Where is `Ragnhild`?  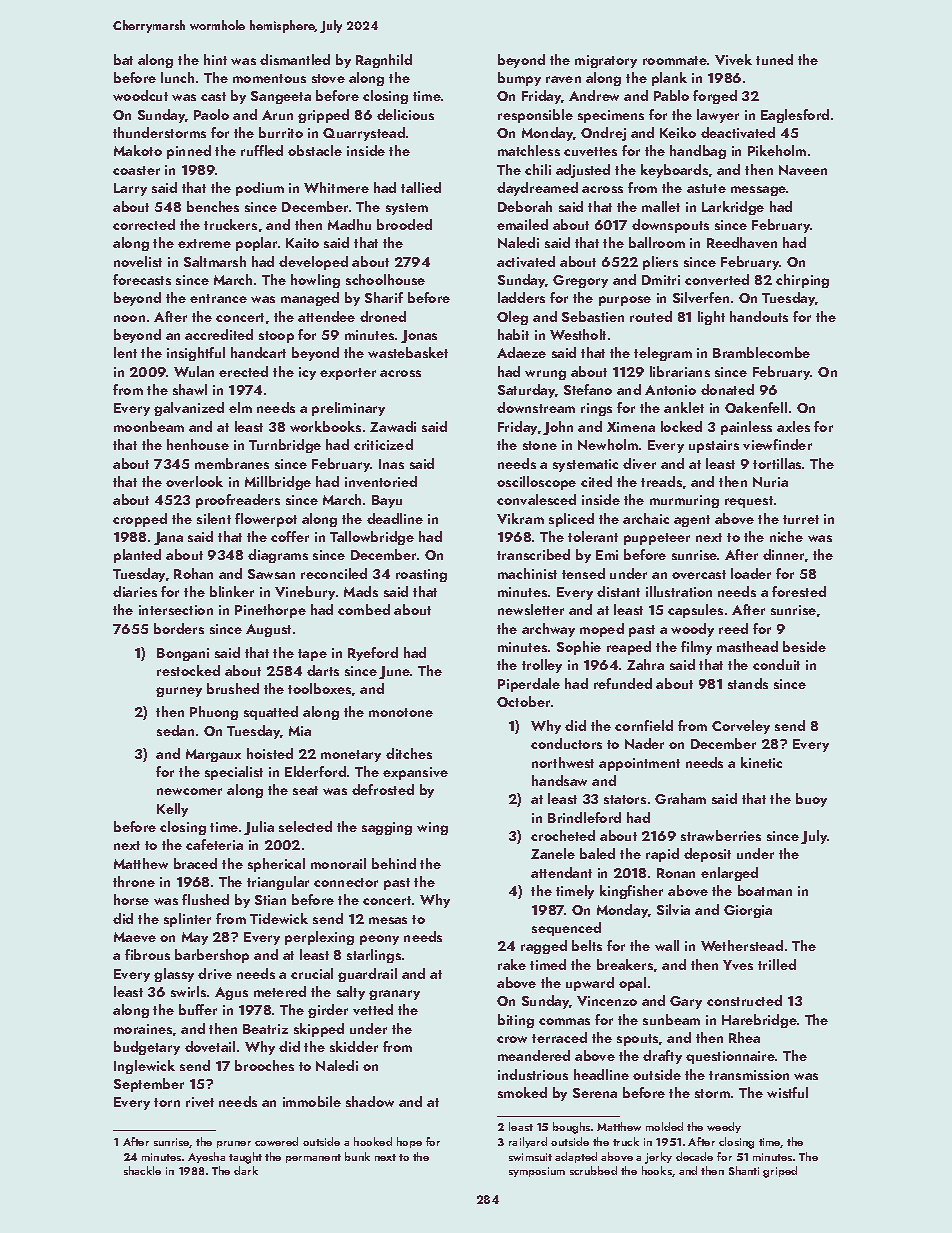
Ragnhild is located at coordinates (384, 61).
